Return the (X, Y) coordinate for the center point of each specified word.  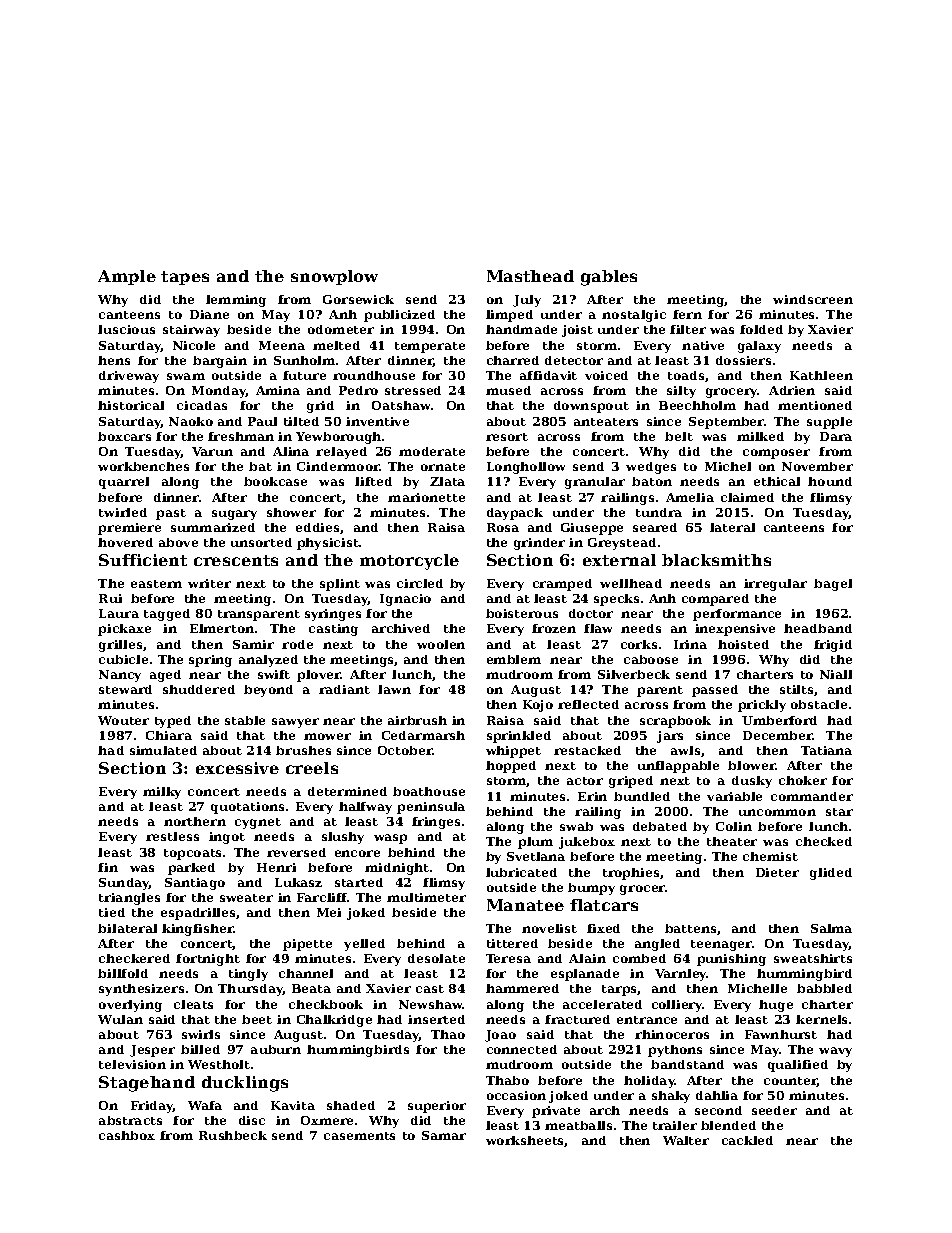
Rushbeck (233, 1135)
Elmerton (222, 628)
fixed (603, 928)
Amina (278, 390)
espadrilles (198, 914)
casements (359, 1136)
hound (830, 481)
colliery (677, 1006)
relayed (341, 453)
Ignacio (405, 600)
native (703, 345)
